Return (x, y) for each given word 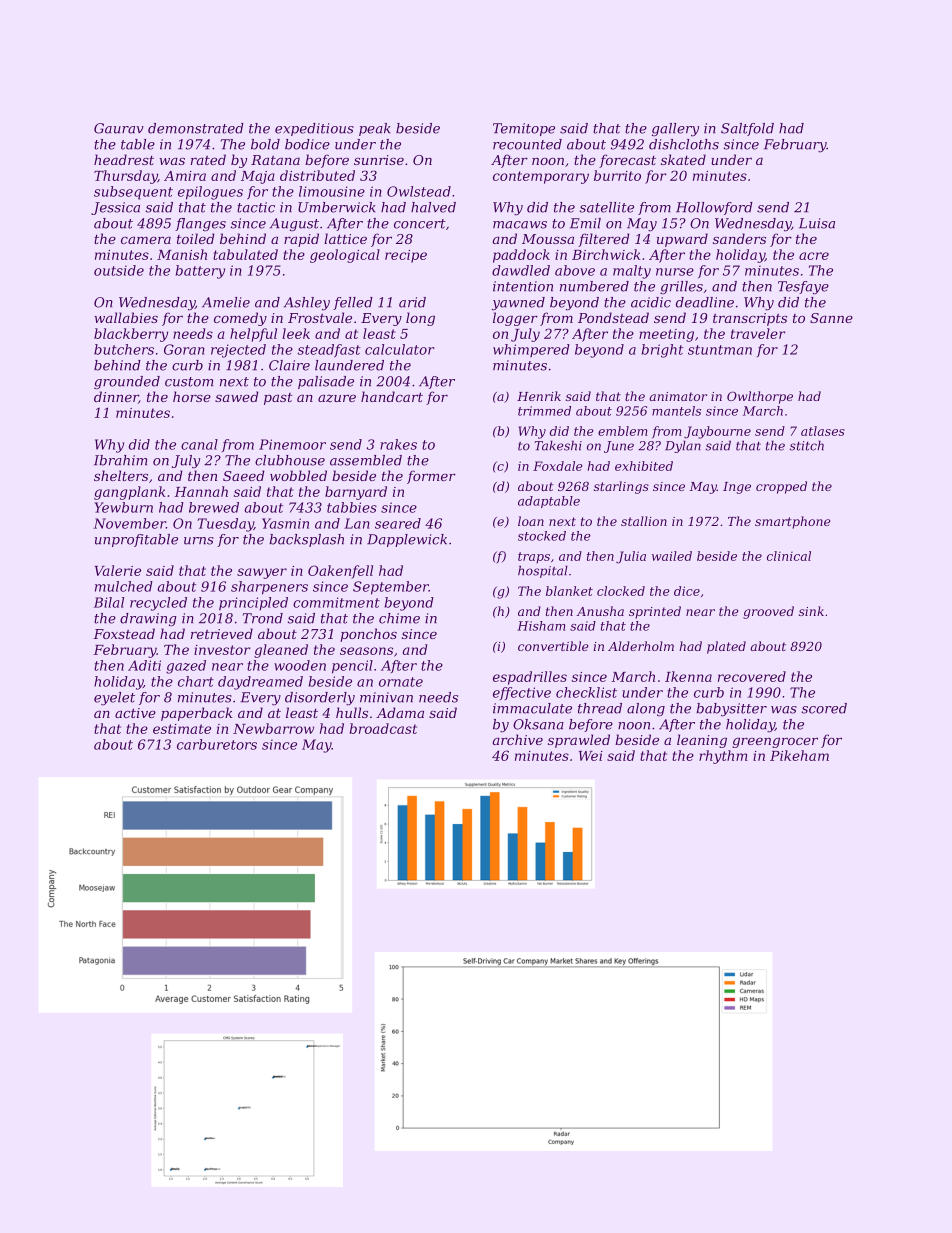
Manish (182, 254)
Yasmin (285, 523)
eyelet (114, 699)
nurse (675, 272)
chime (399, 618)
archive (518, 739)
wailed (672, 556)
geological (345, 256)
